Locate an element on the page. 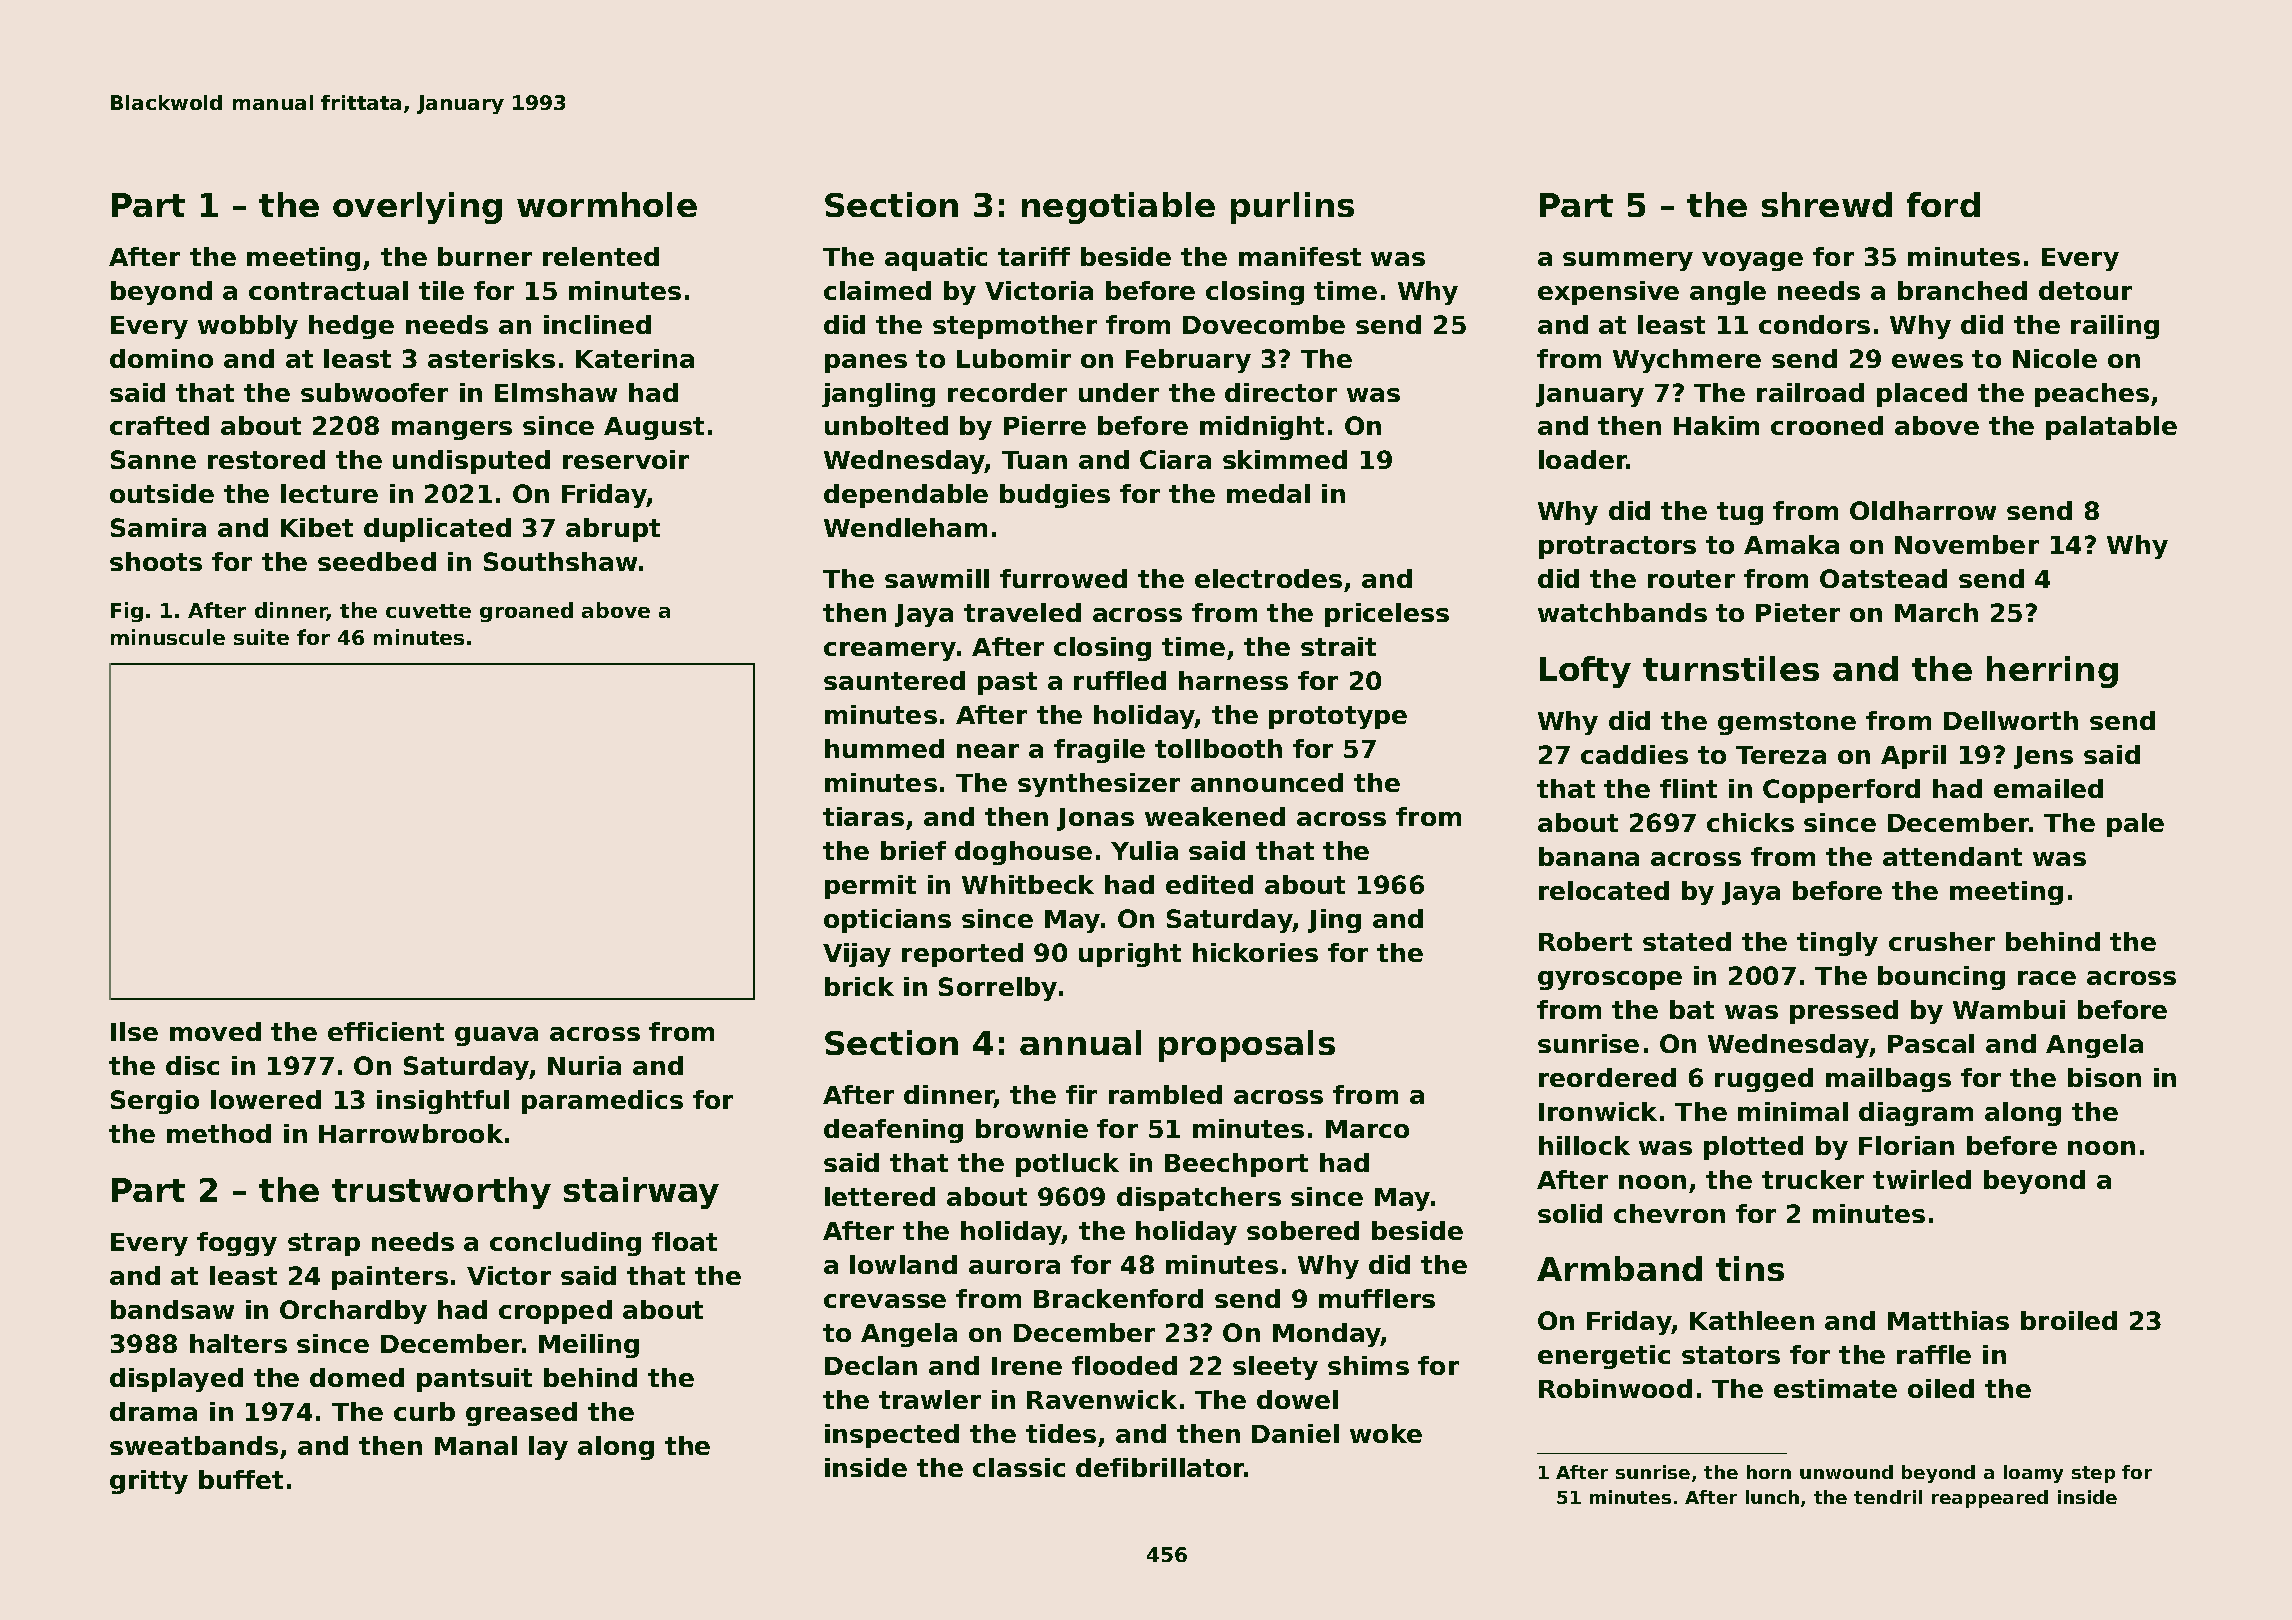 This image has height=1620, width=2292. suite is located at coordinates (261, 637).
